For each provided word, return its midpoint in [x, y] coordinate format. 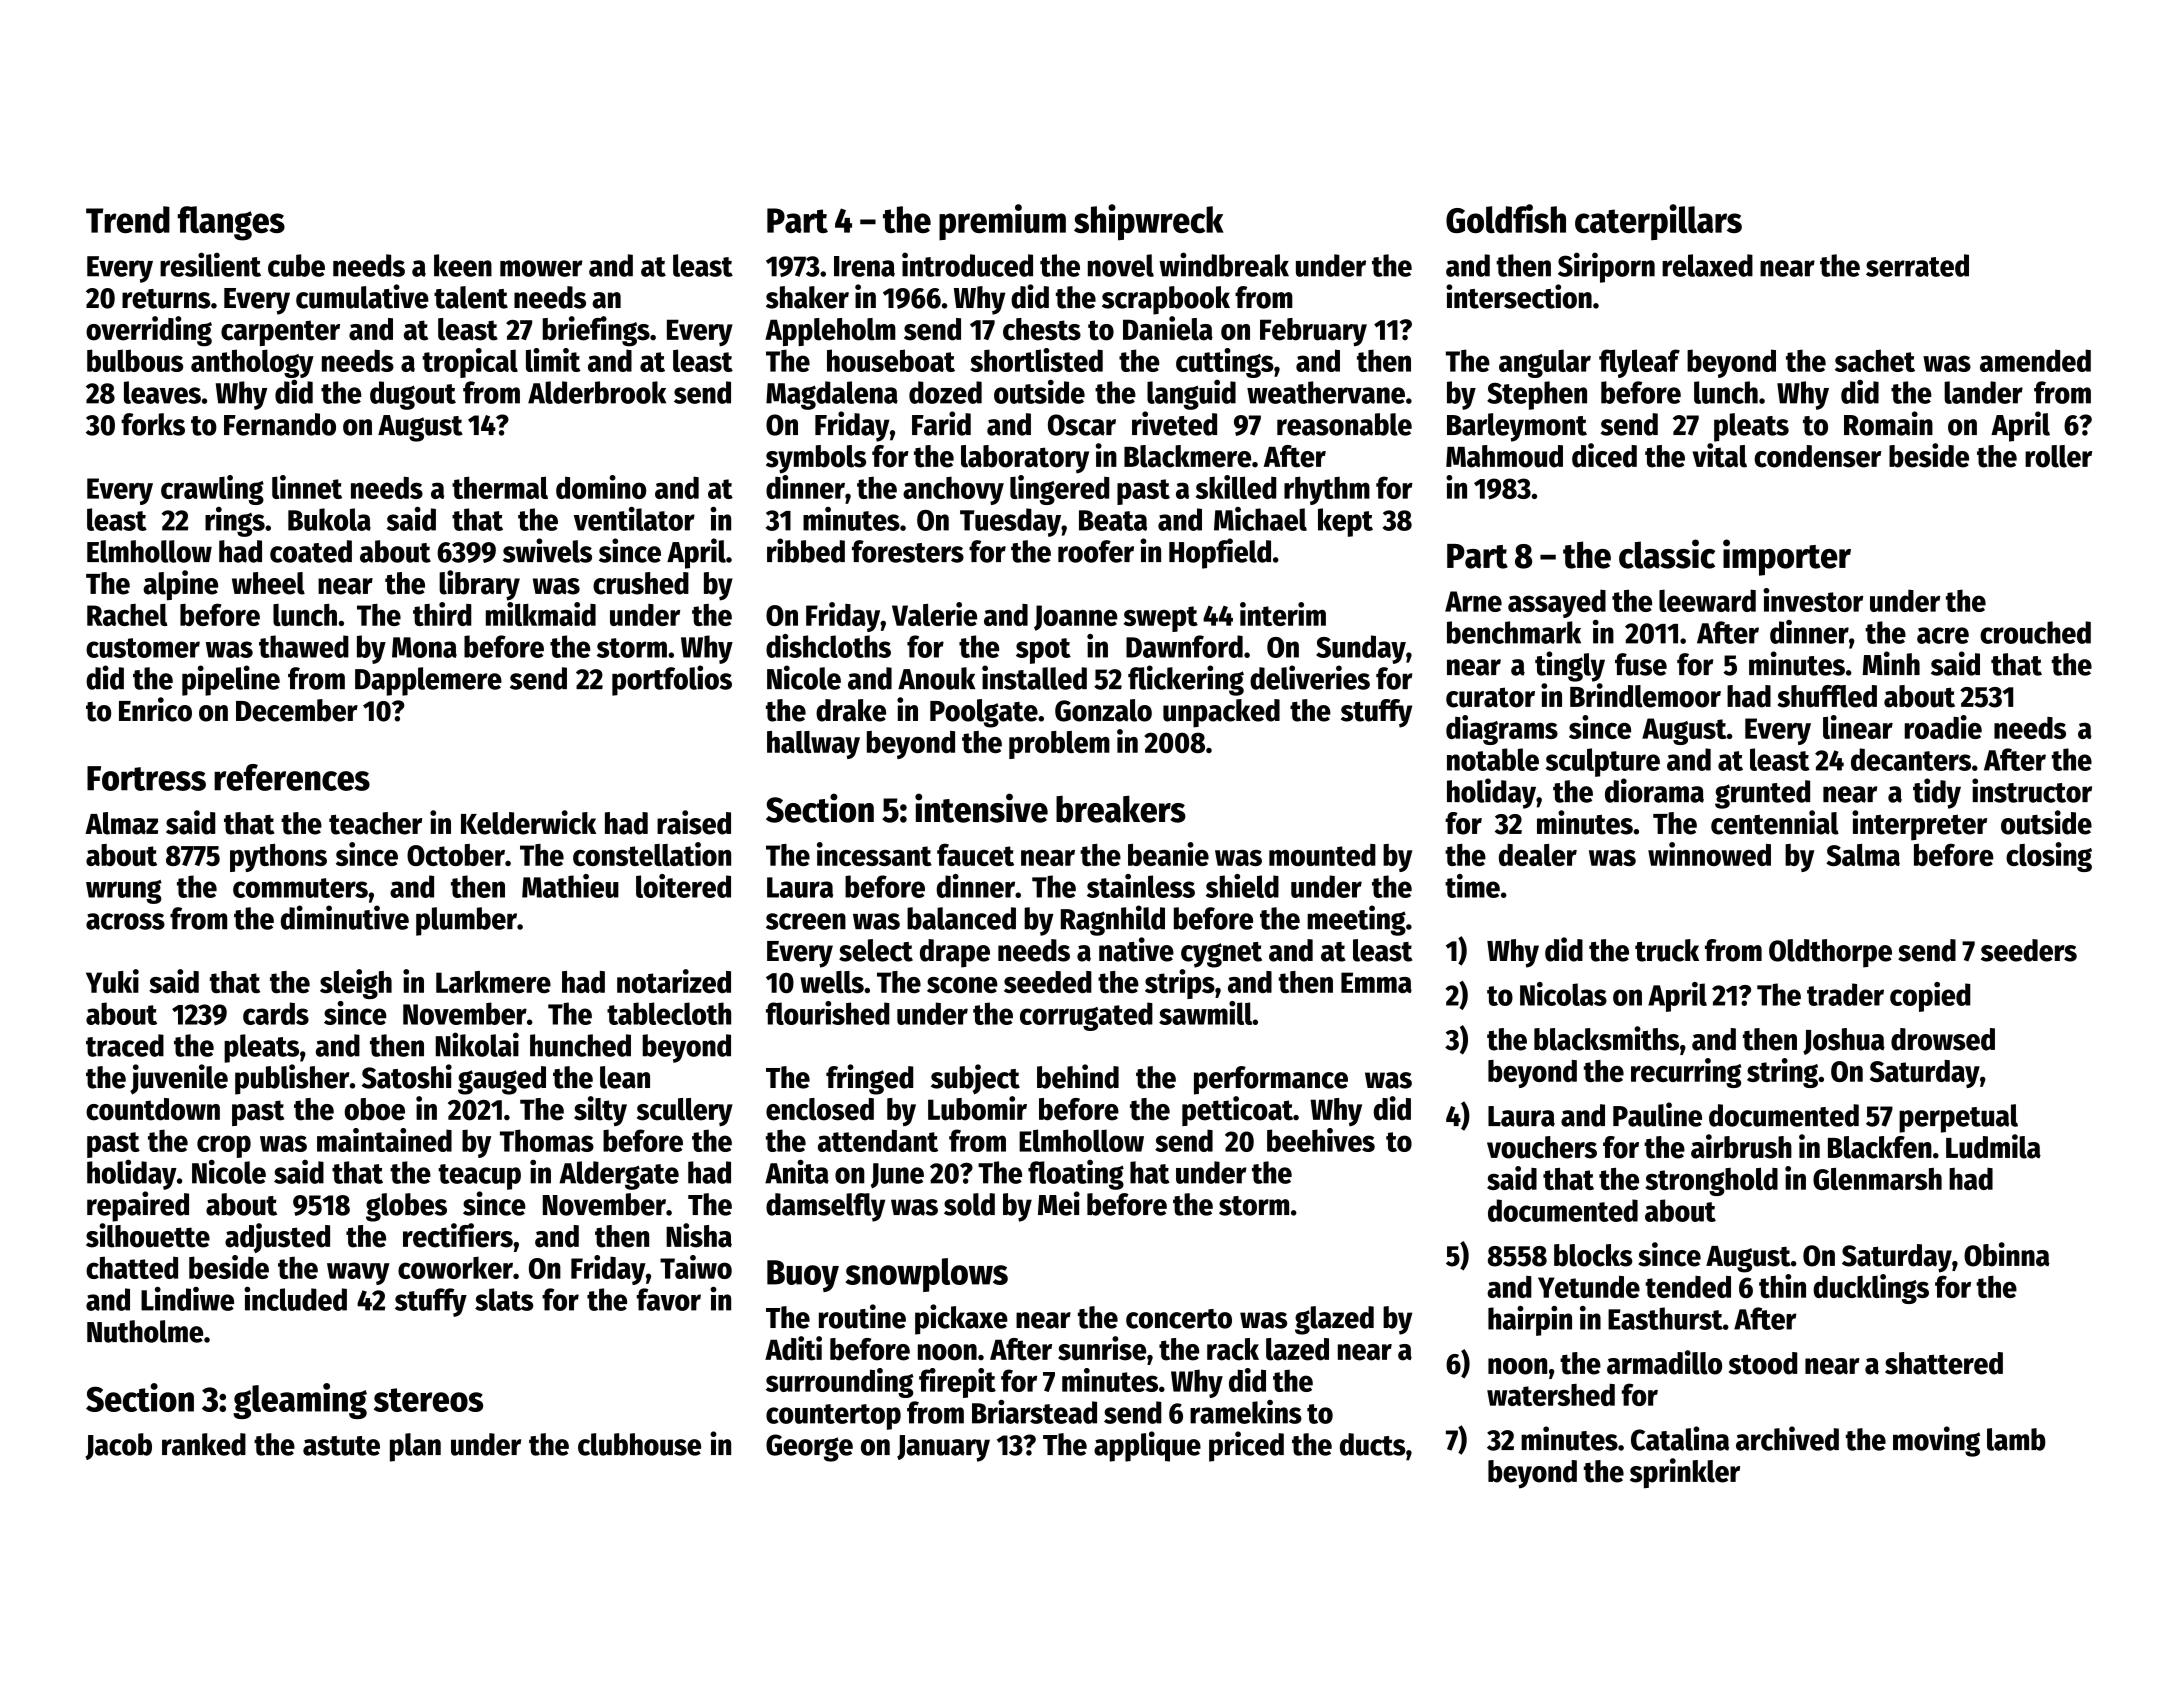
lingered [1059, 490]
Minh [1891, 663]
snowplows [926, 1275]
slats [504, 1299]
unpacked [1221, 713]
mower [541, 268]
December [297, 710]
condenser [1817, 456]
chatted [132, 1267]
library [479, 585]
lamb [2016, 1439]
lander [1983, 392]
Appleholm [830, 332]
